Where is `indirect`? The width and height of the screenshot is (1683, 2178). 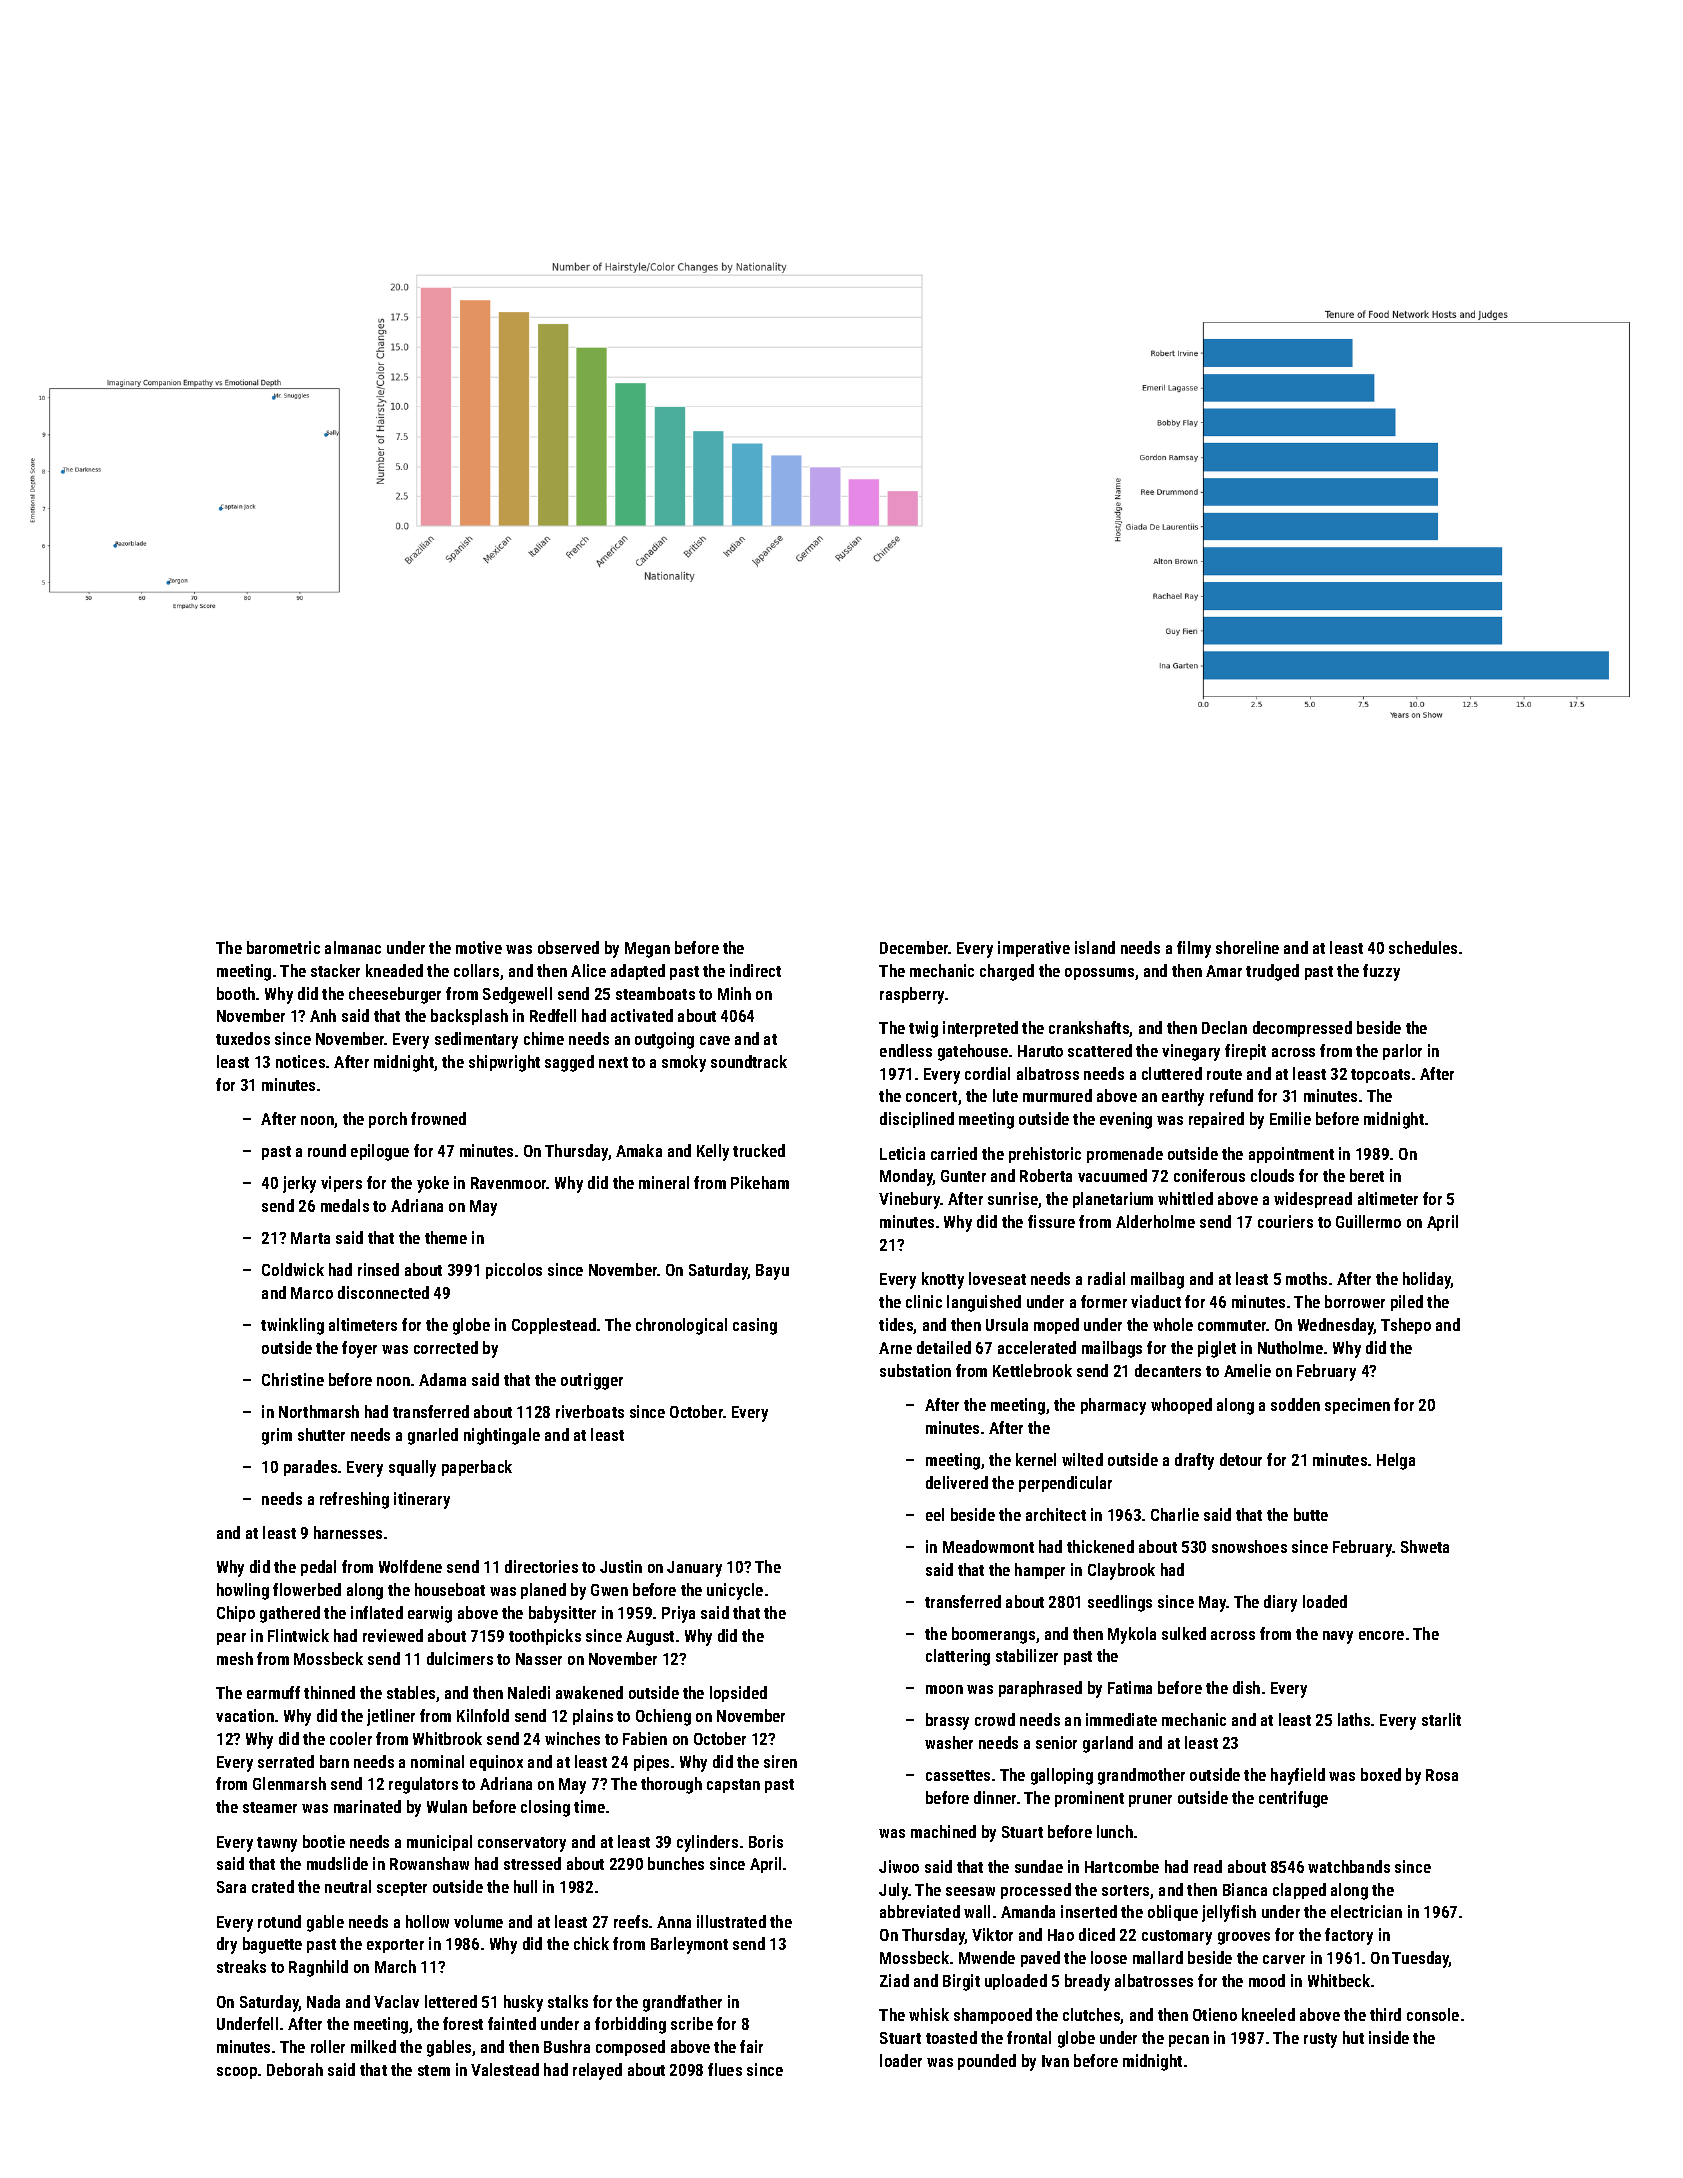 indirect is located at coordinates (755, 970).
